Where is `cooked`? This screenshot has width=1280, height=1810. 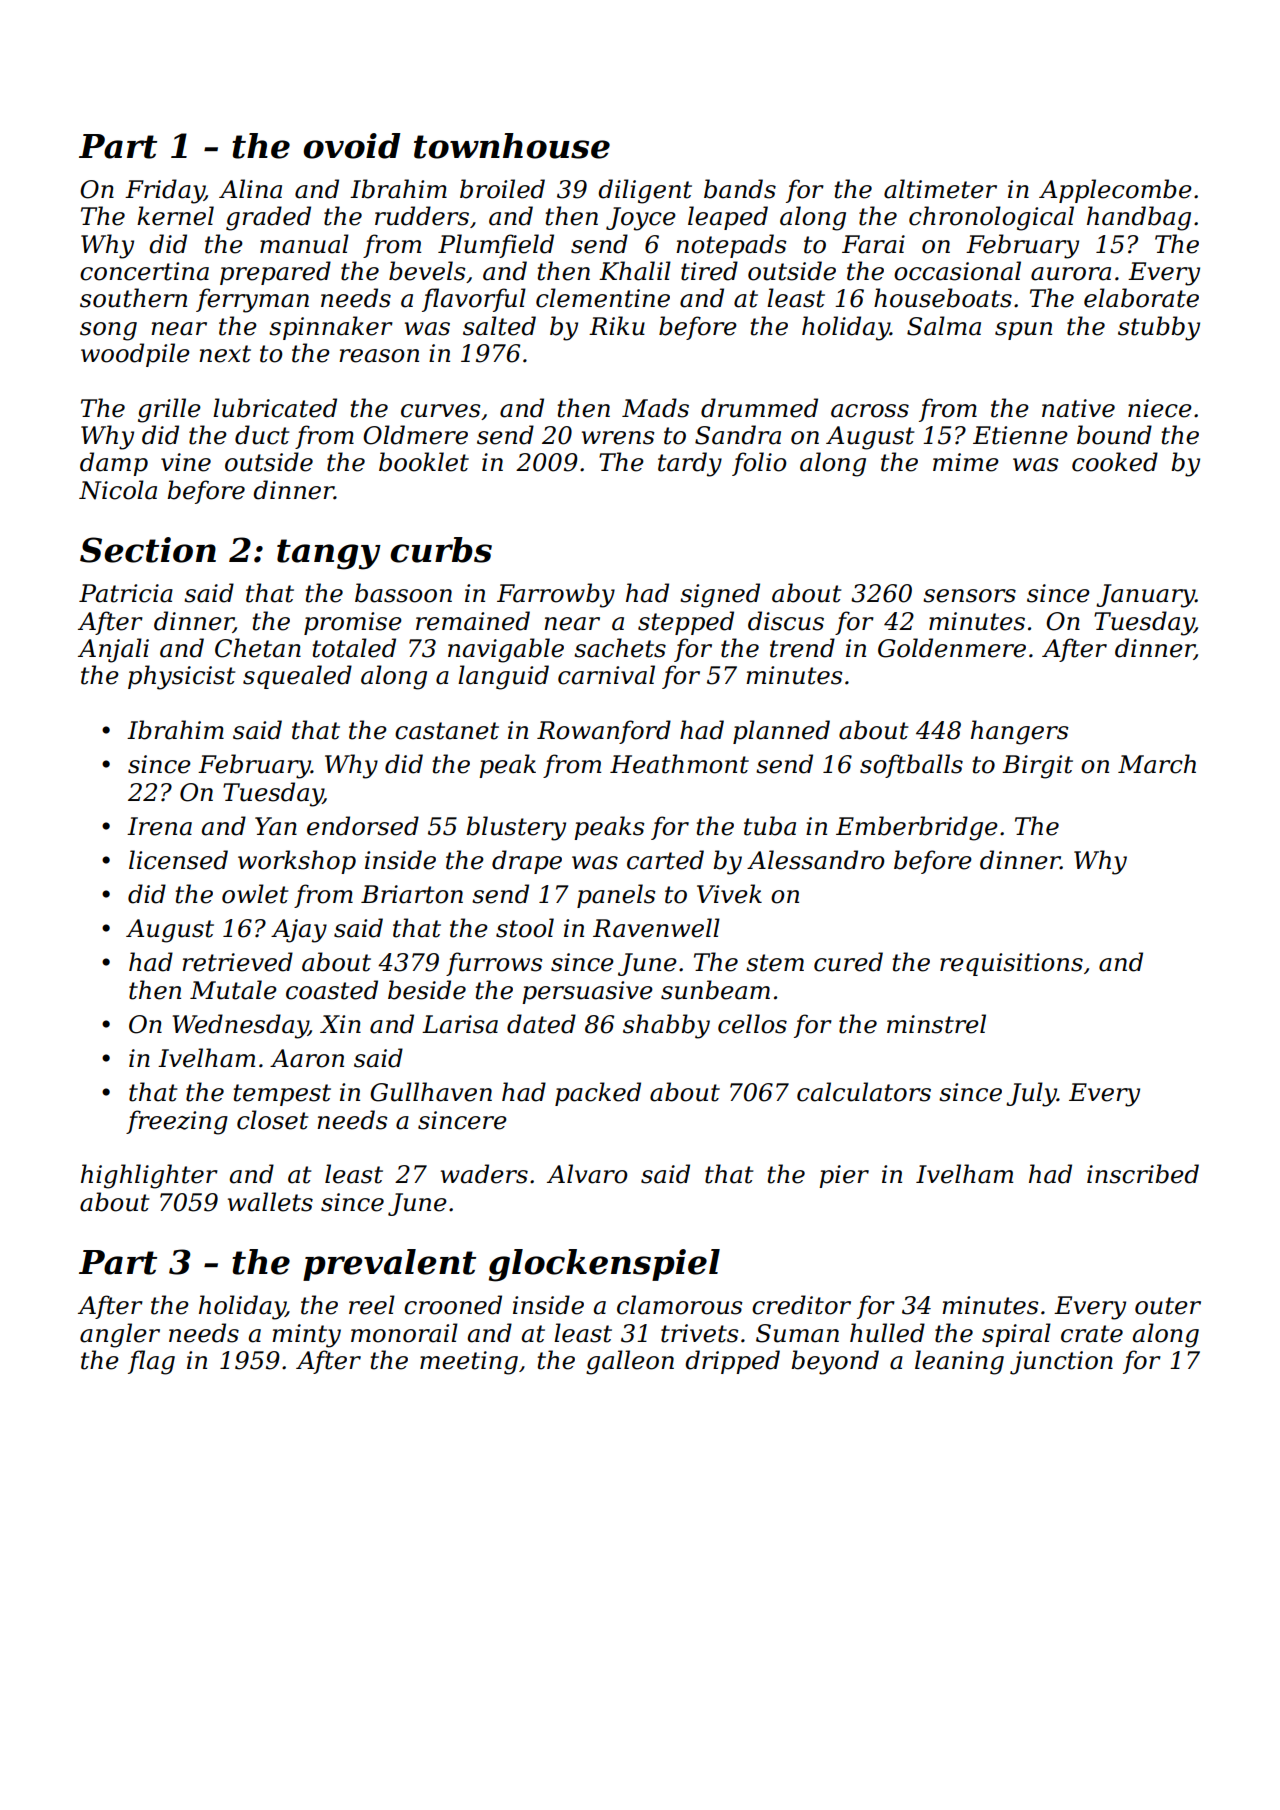
cooked is located at coordinates (1115, 462).
